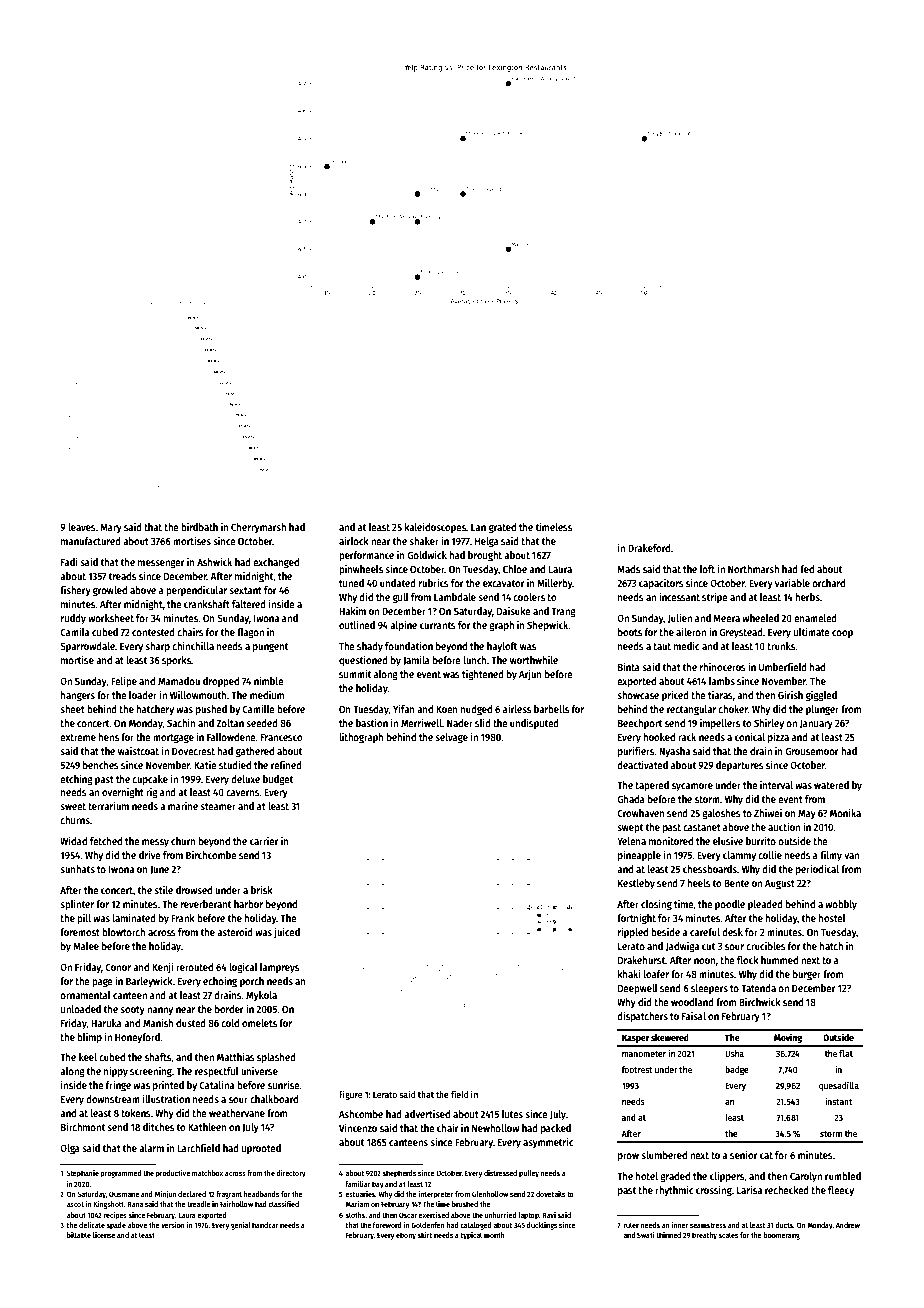 This image has height=1308, width=924. I want to click on senior, so click(744, 1154).
